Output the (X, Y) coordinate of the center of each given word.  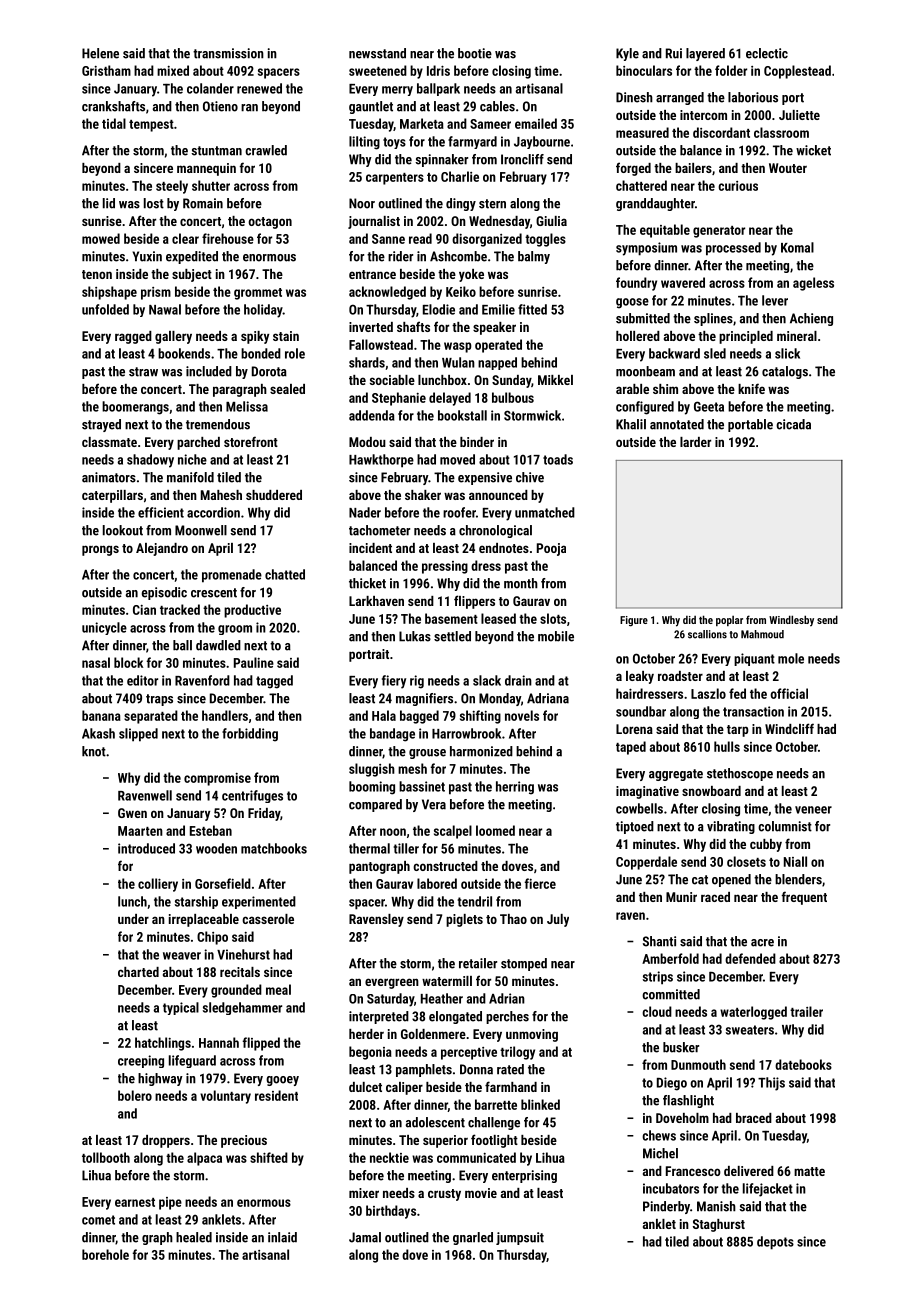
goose (632, 303)
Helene (100, 53)
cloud (657, 1011)
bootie (475, 53)
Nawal (165, 309)
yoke (471, 275)
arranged (680, 98)
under (133, 919)
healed (194, 1237)
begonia (370, 1053)
